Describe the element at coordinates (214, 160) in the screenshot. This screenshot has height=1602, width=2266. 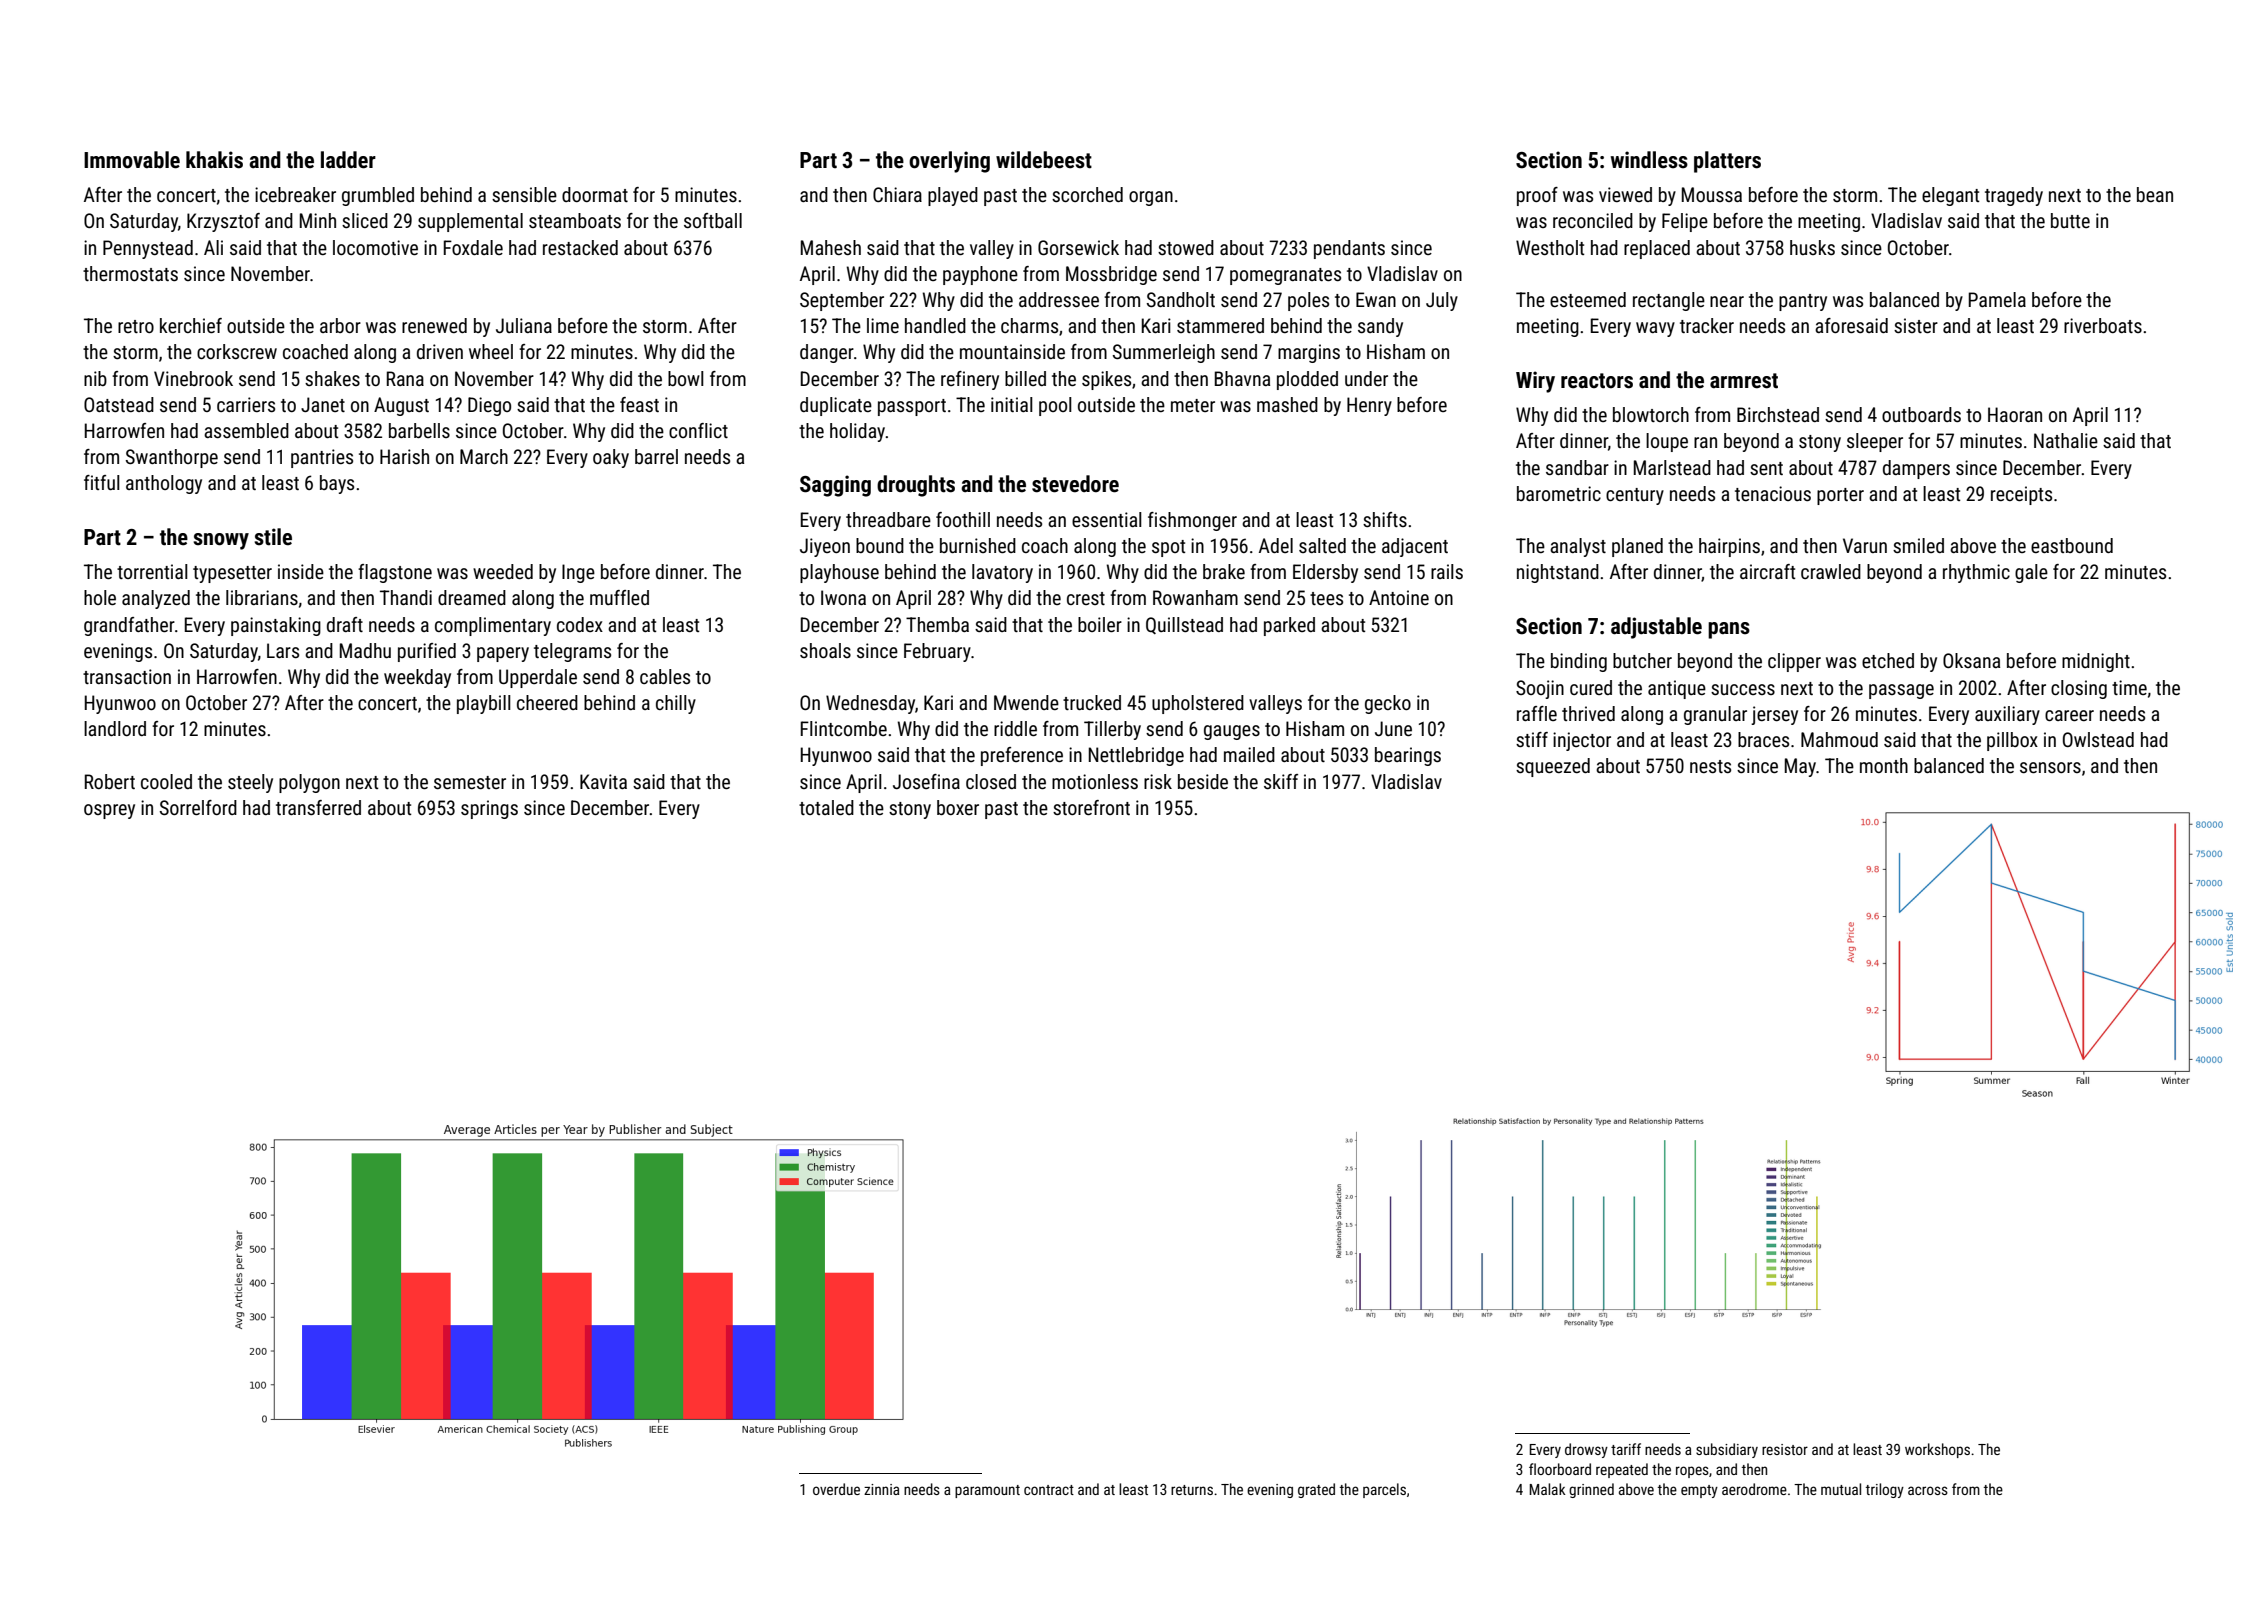
I see `khakis` at that location.
